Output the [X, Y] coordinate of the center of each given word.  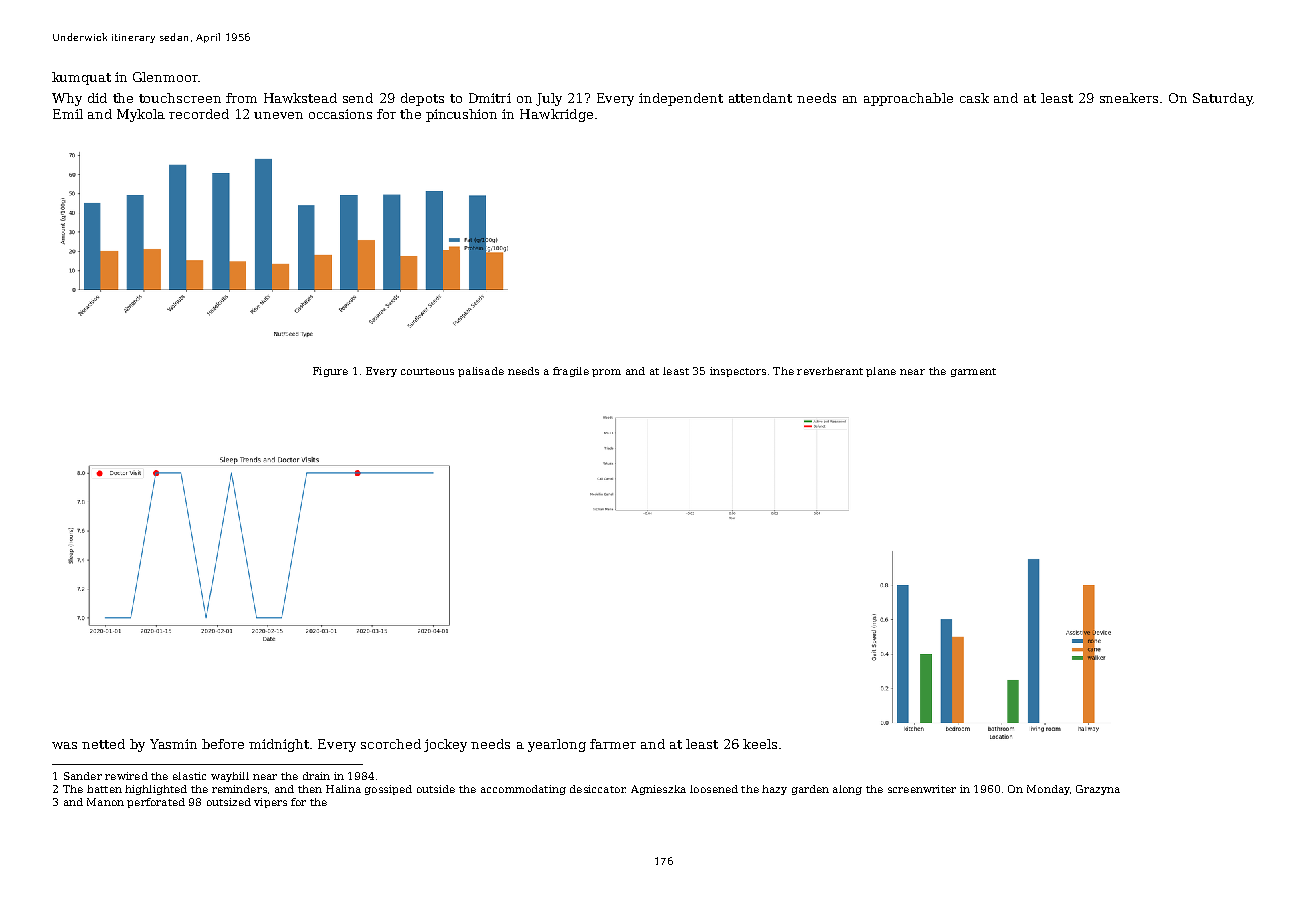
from [241, 98]
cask [974, 98]
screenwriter [922, 789]
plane [881, 372]
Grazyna [1098, 790]
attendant [760, 98]
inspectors [738, 372]
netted [103, 744]
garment [973, 372]
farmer [613, 744]
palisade [481, 372]
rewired [126, 776]
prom [606, 373]
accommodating [523, 790]
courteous [427, 371]
